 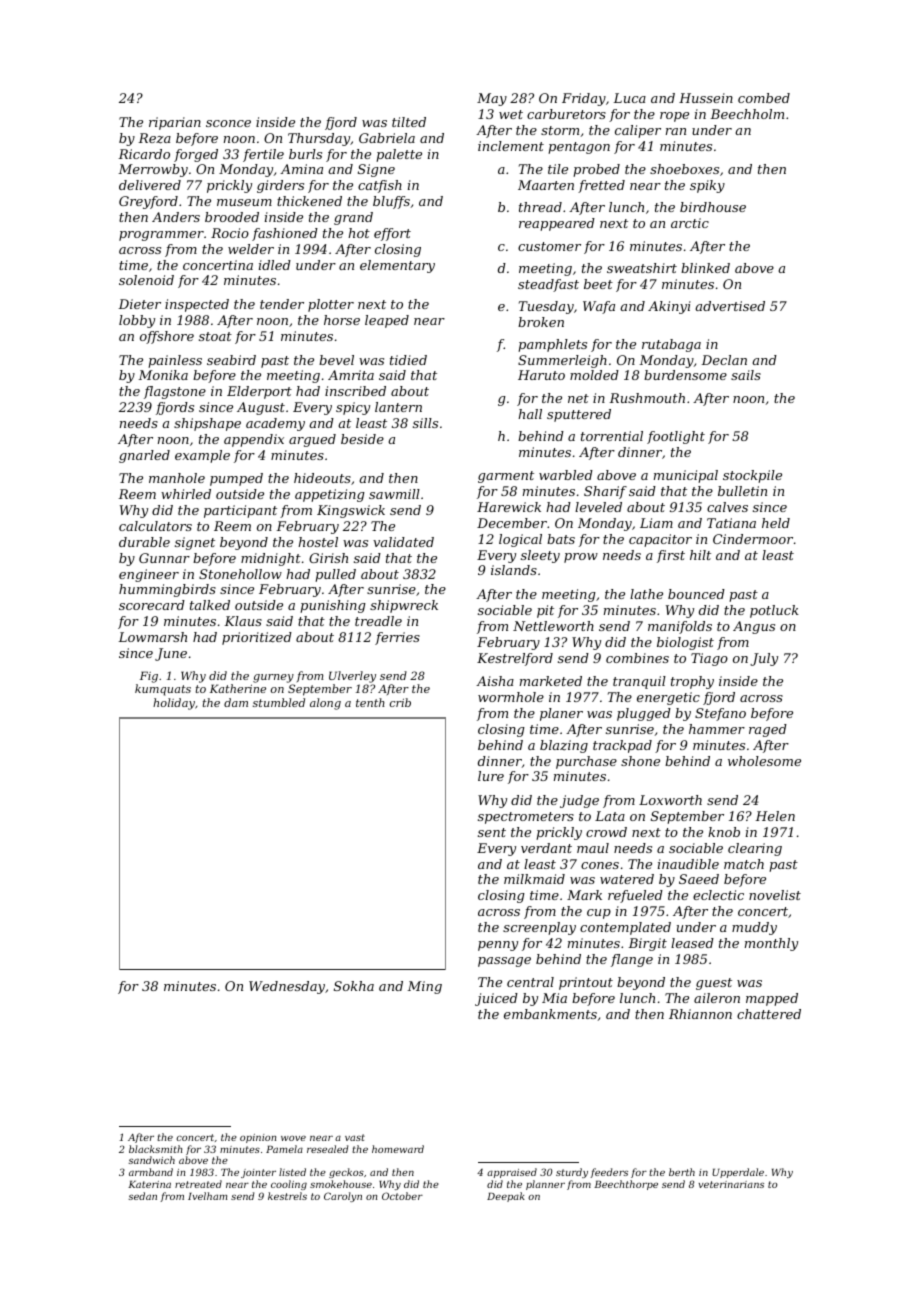 What do you see at coordinates (676, 437) in the screenshot?
I see `footlight` at bounding box center [676, 437].
